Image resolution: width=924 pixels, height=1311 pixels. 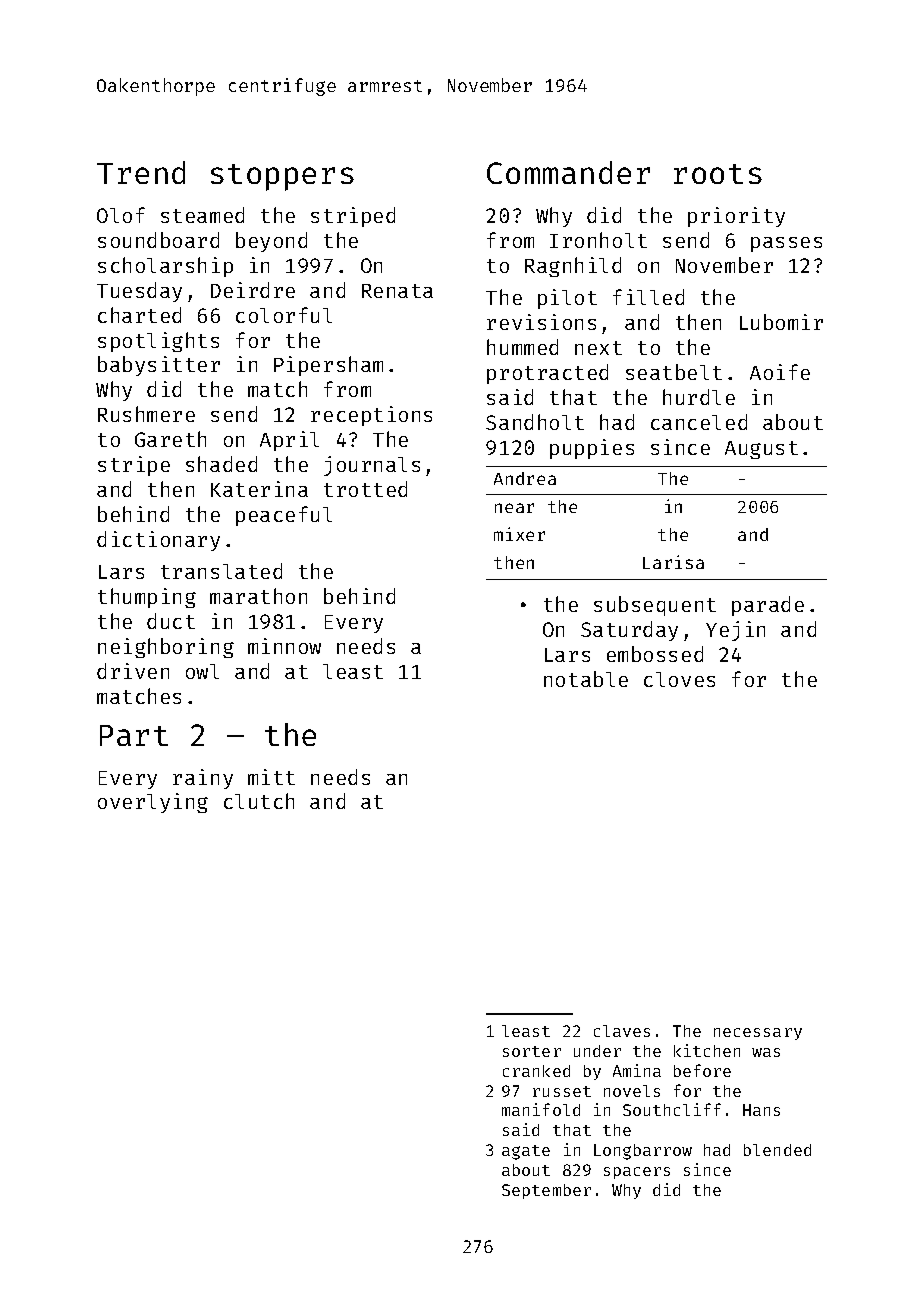 What do you see at coordinates (568, 172) in the screenshot?
I see `Commander` at bounding box center [568, 172].
